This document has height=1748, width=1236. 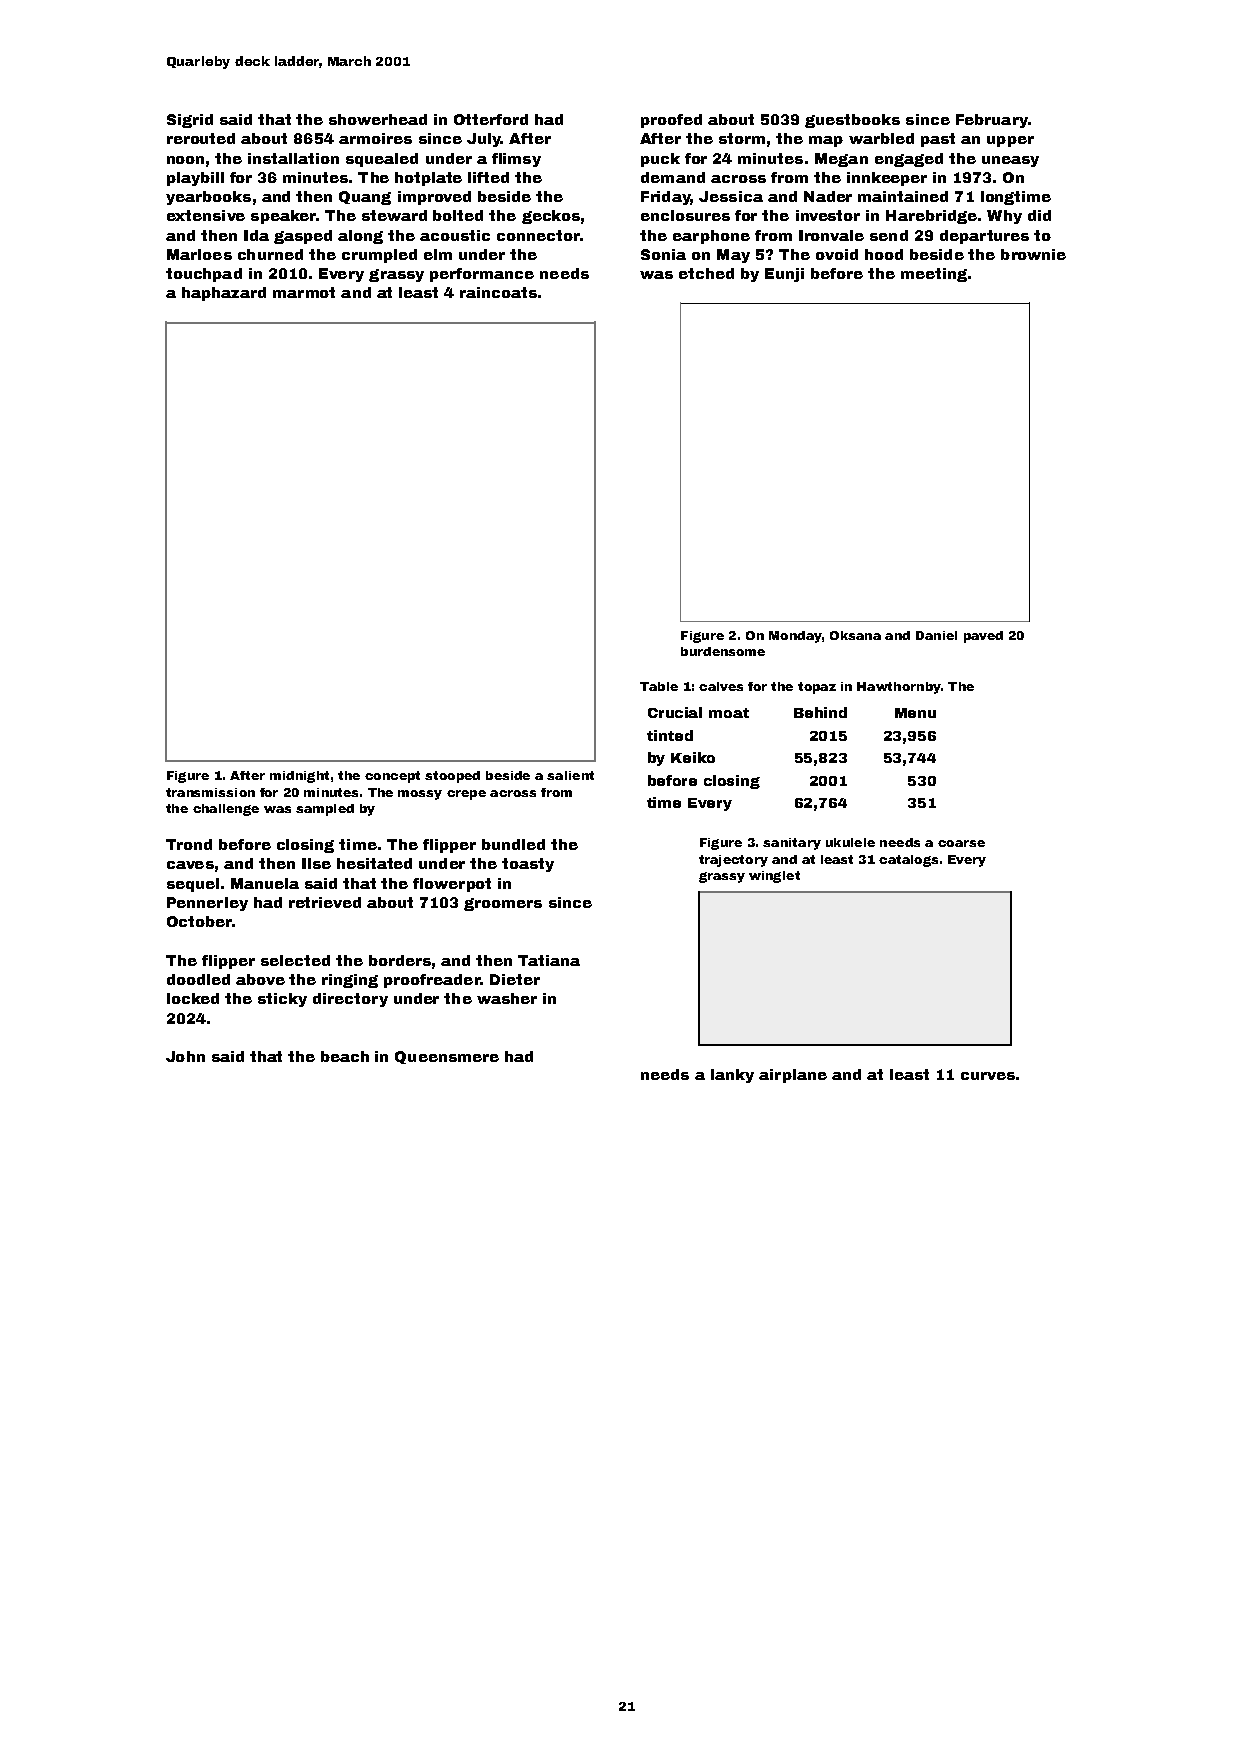 I want to click on Table, so click(x=659, y=686).
